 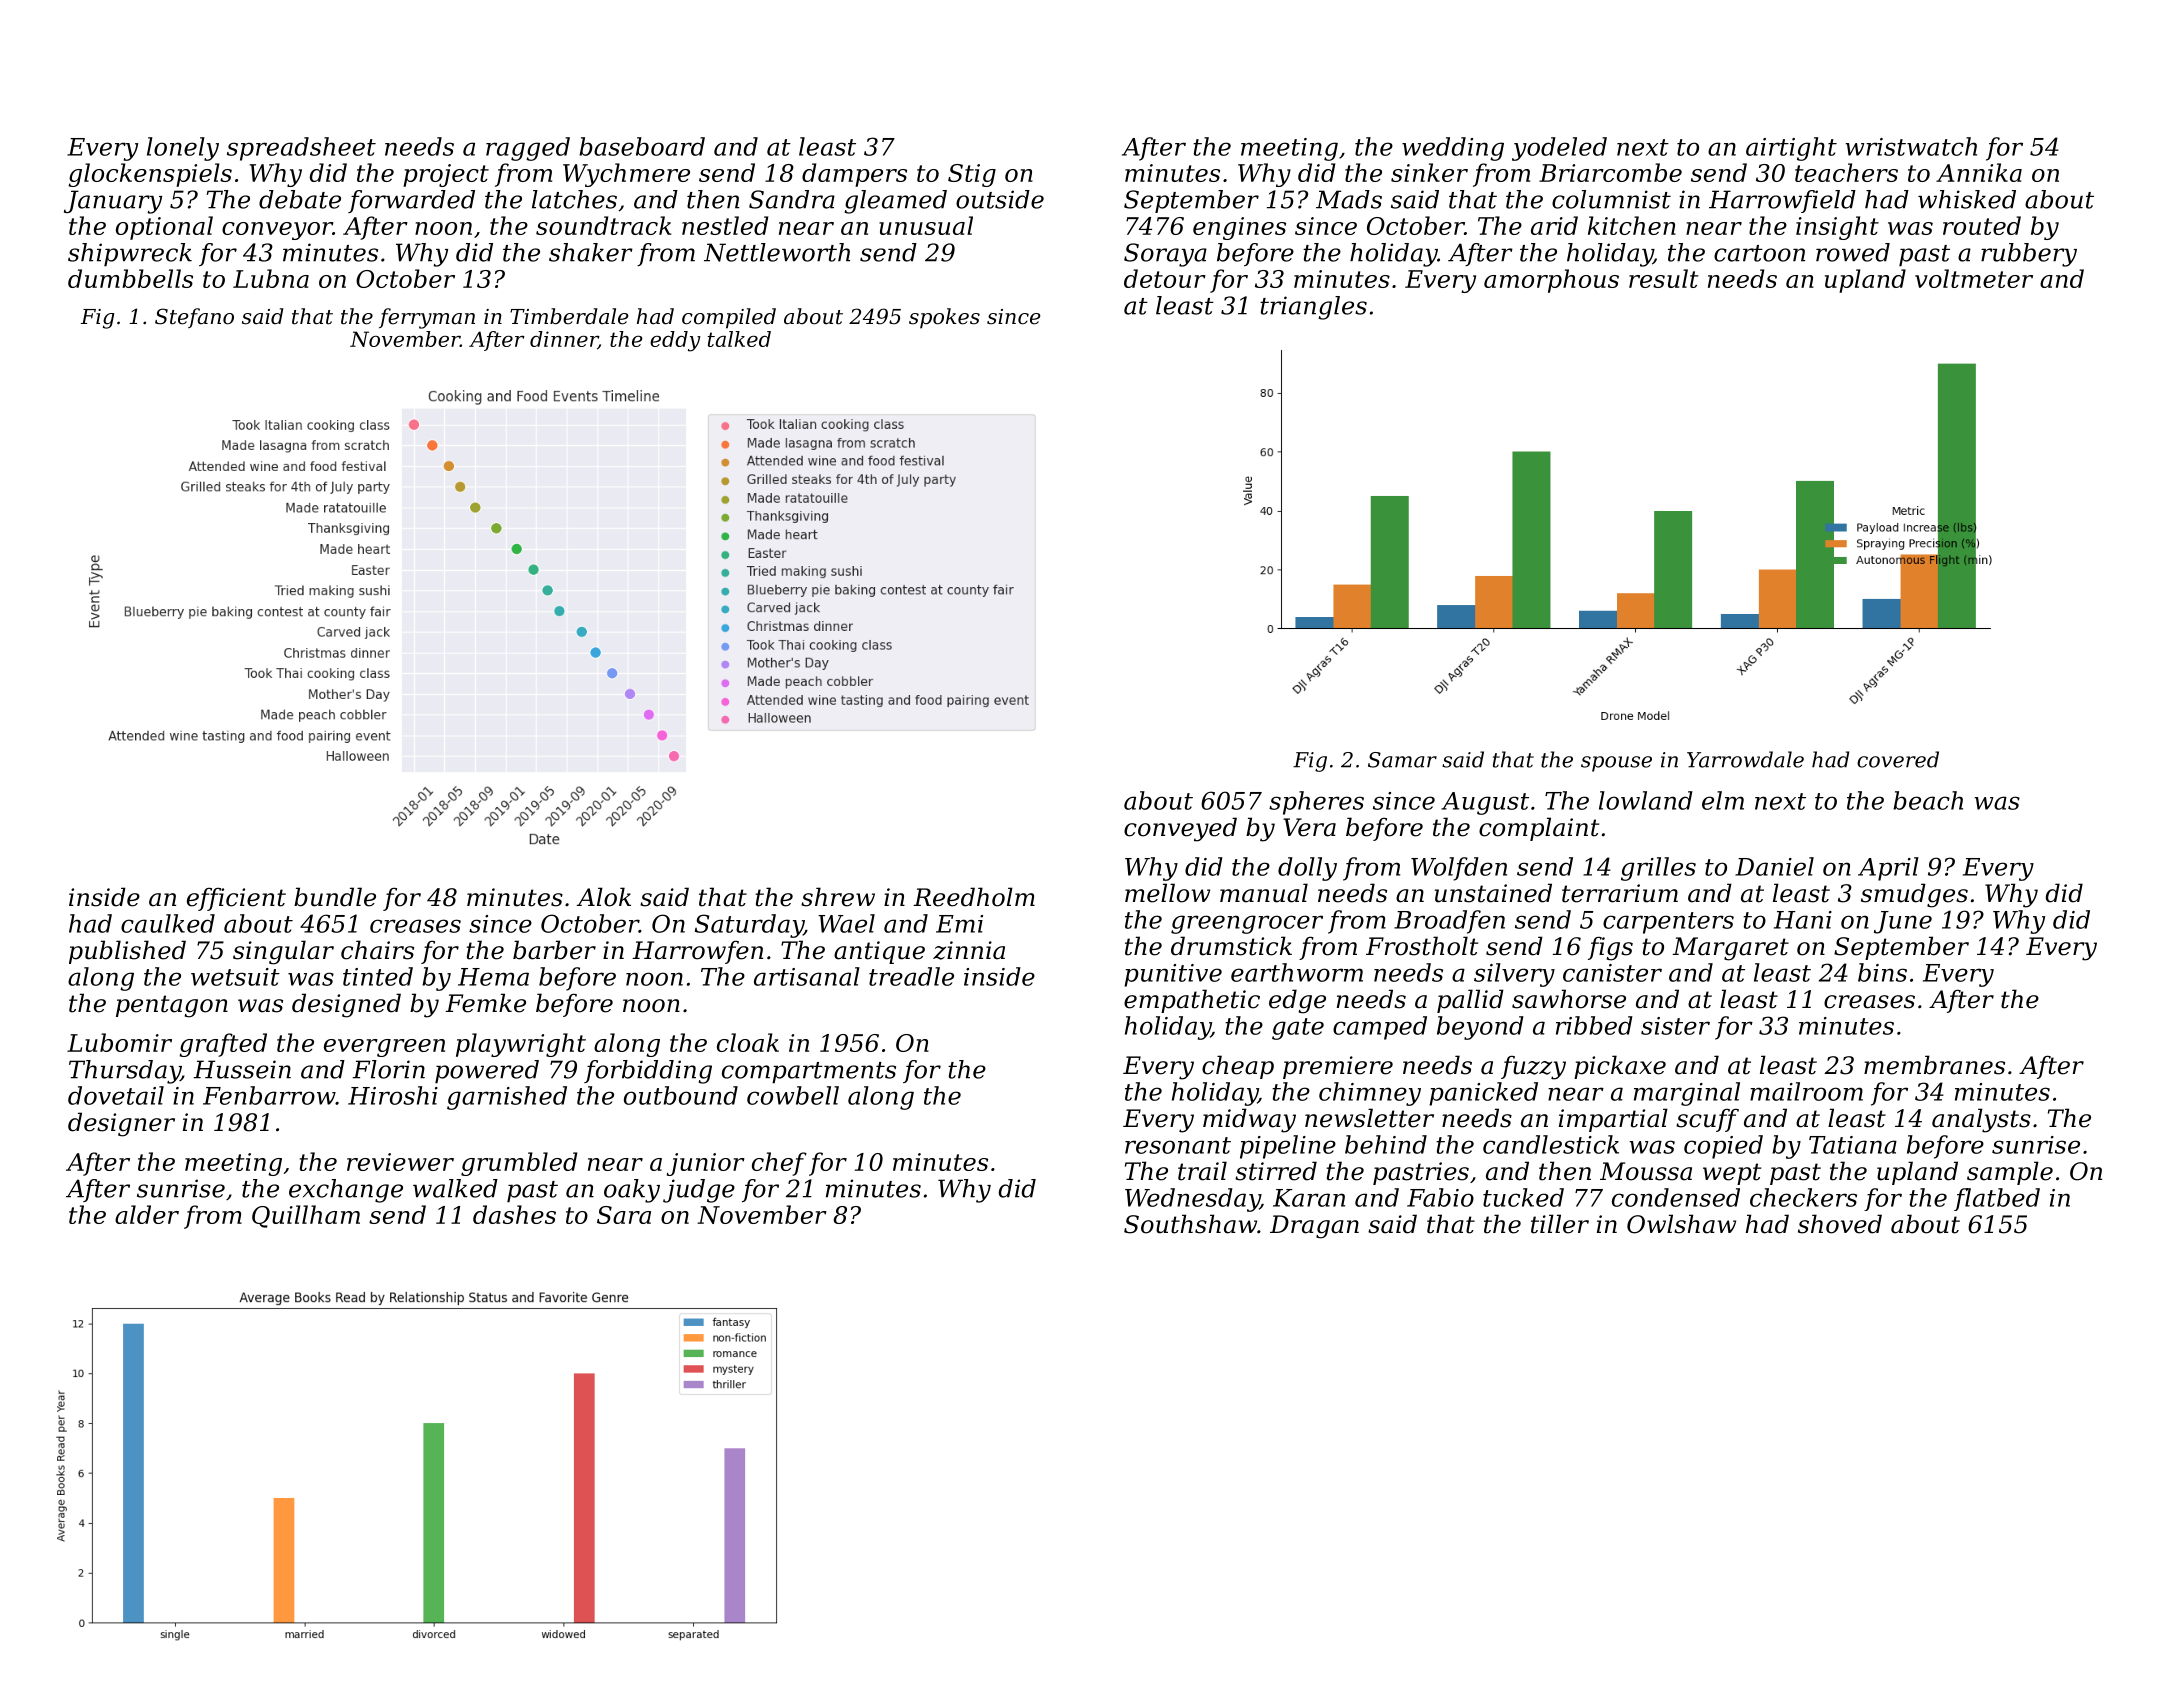 What do you see at coordinates (1616, 764) in the screenshot?
I see `spouse` at bounding box center [1616, 764].
